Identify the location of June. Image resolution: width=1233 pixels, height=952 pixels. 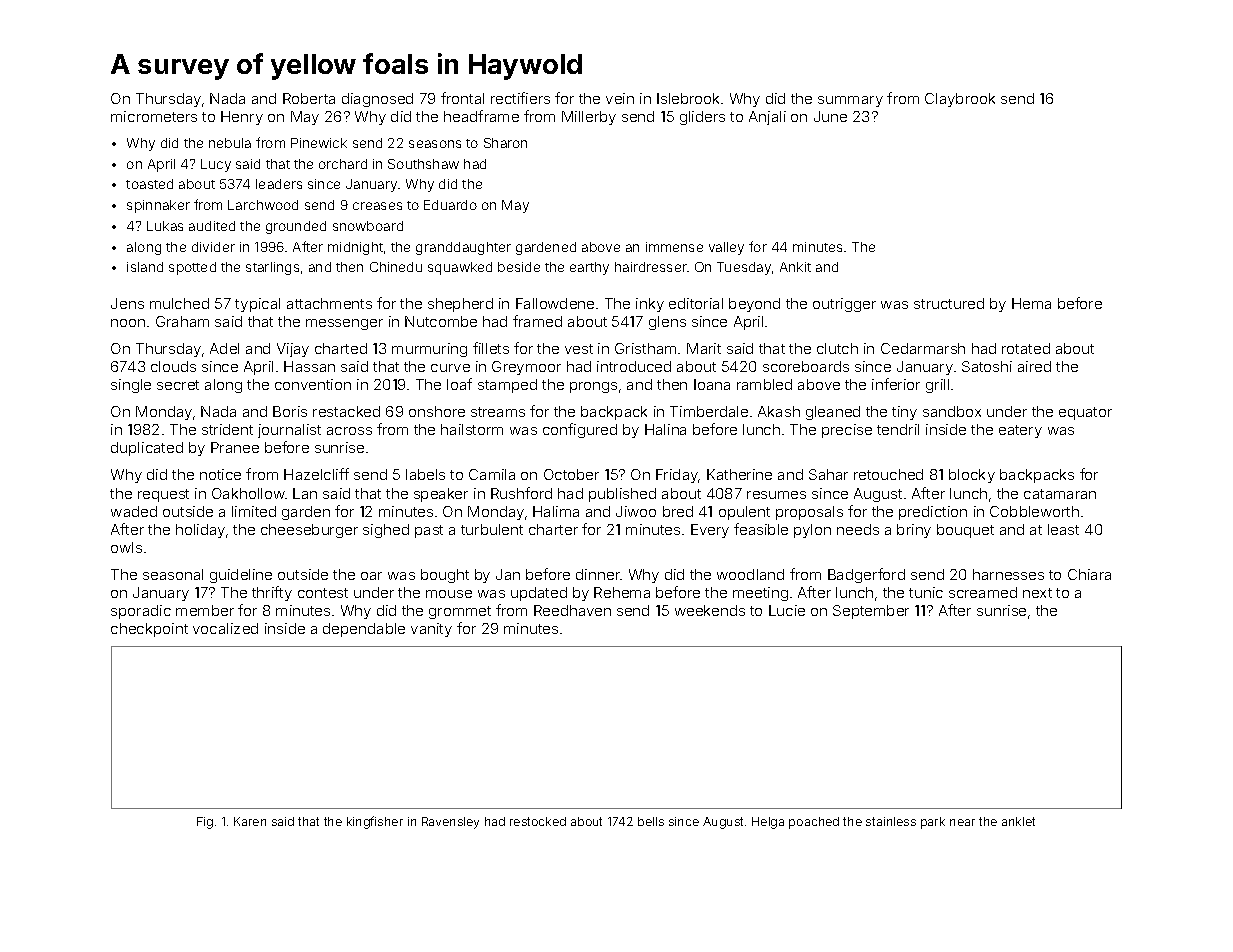
(830, 116).
